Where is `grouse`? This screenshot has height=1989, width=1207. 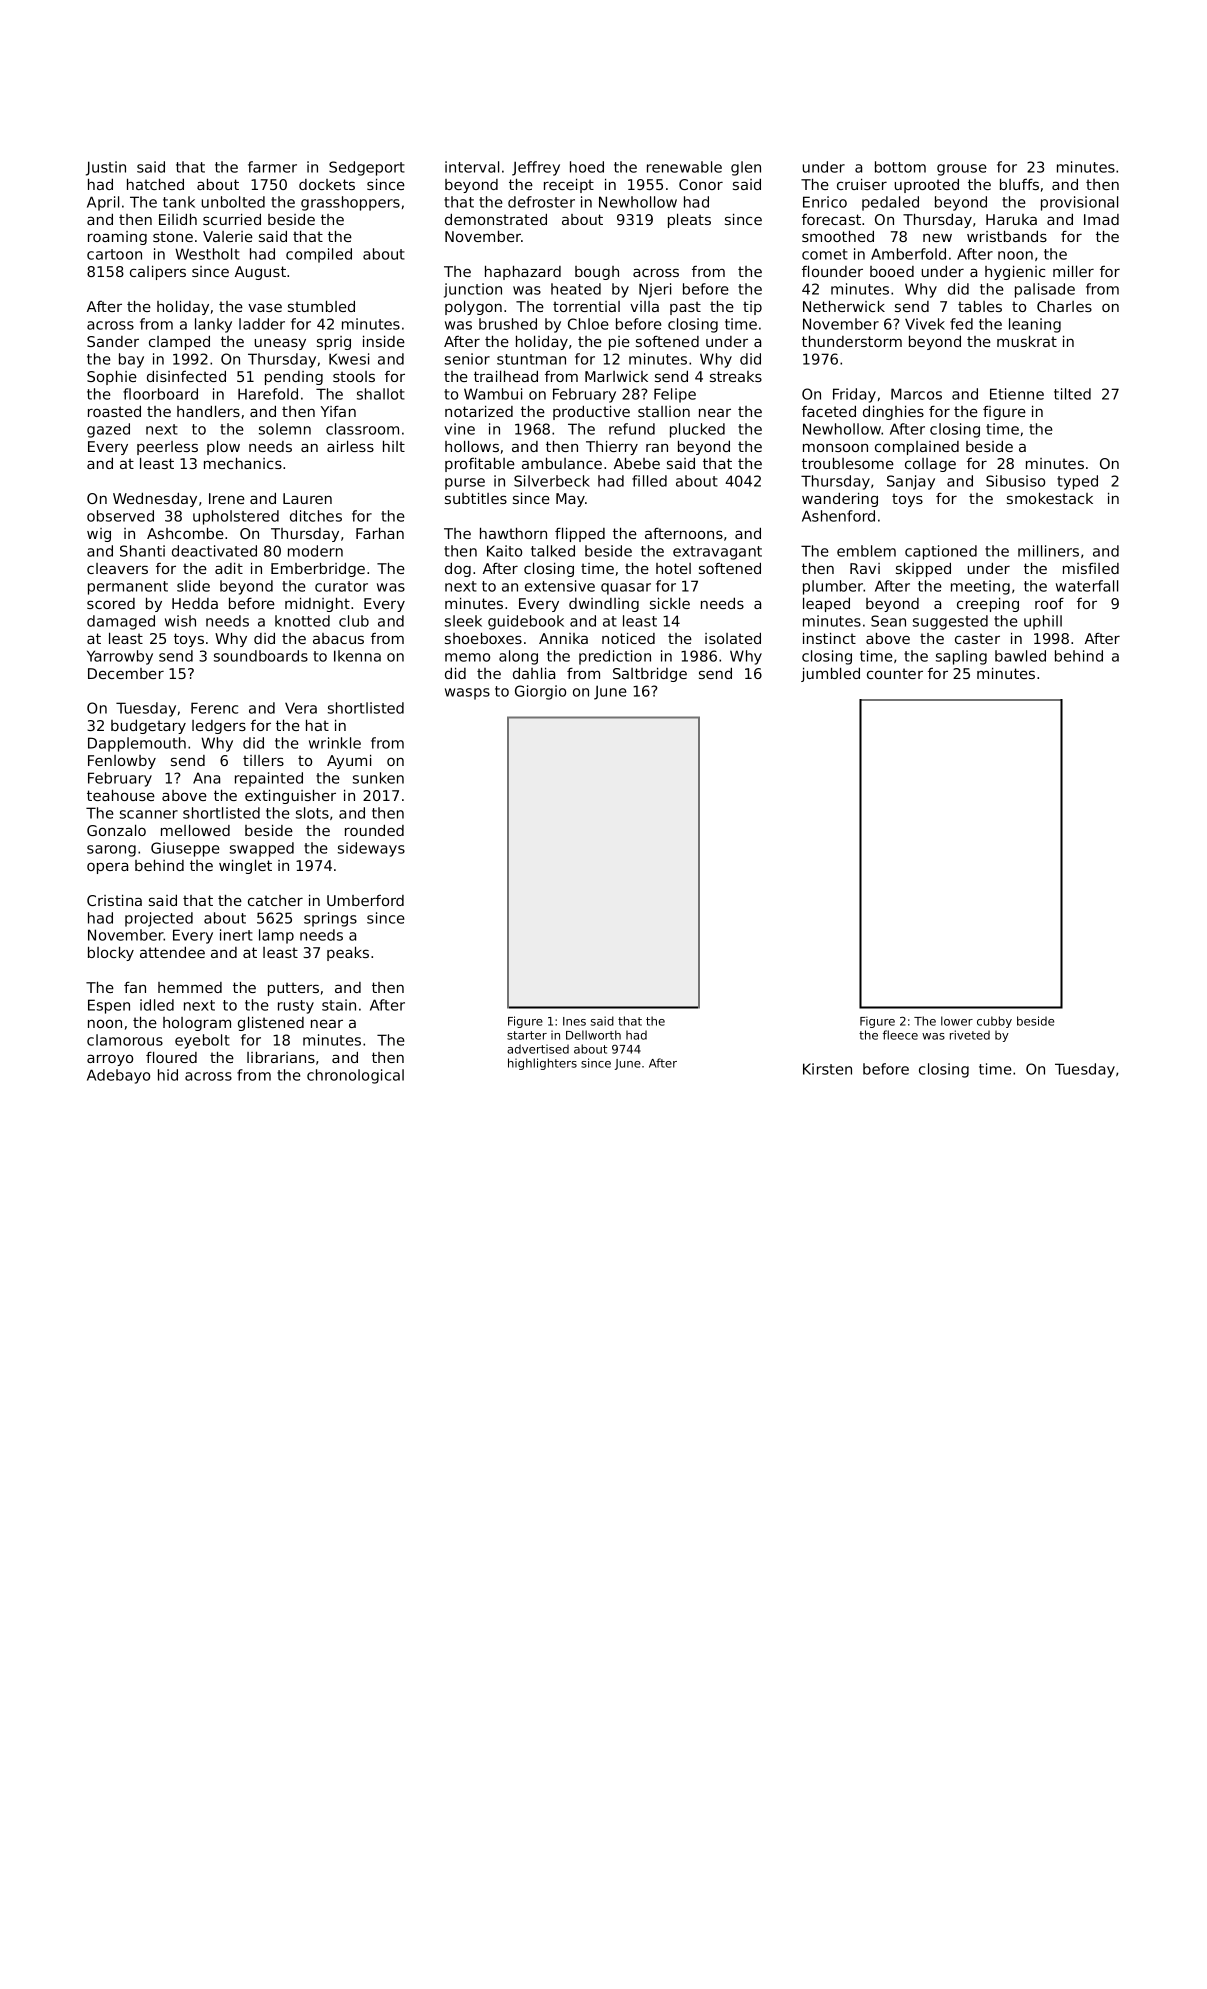
grouse is located at coordinates (962, 170).
